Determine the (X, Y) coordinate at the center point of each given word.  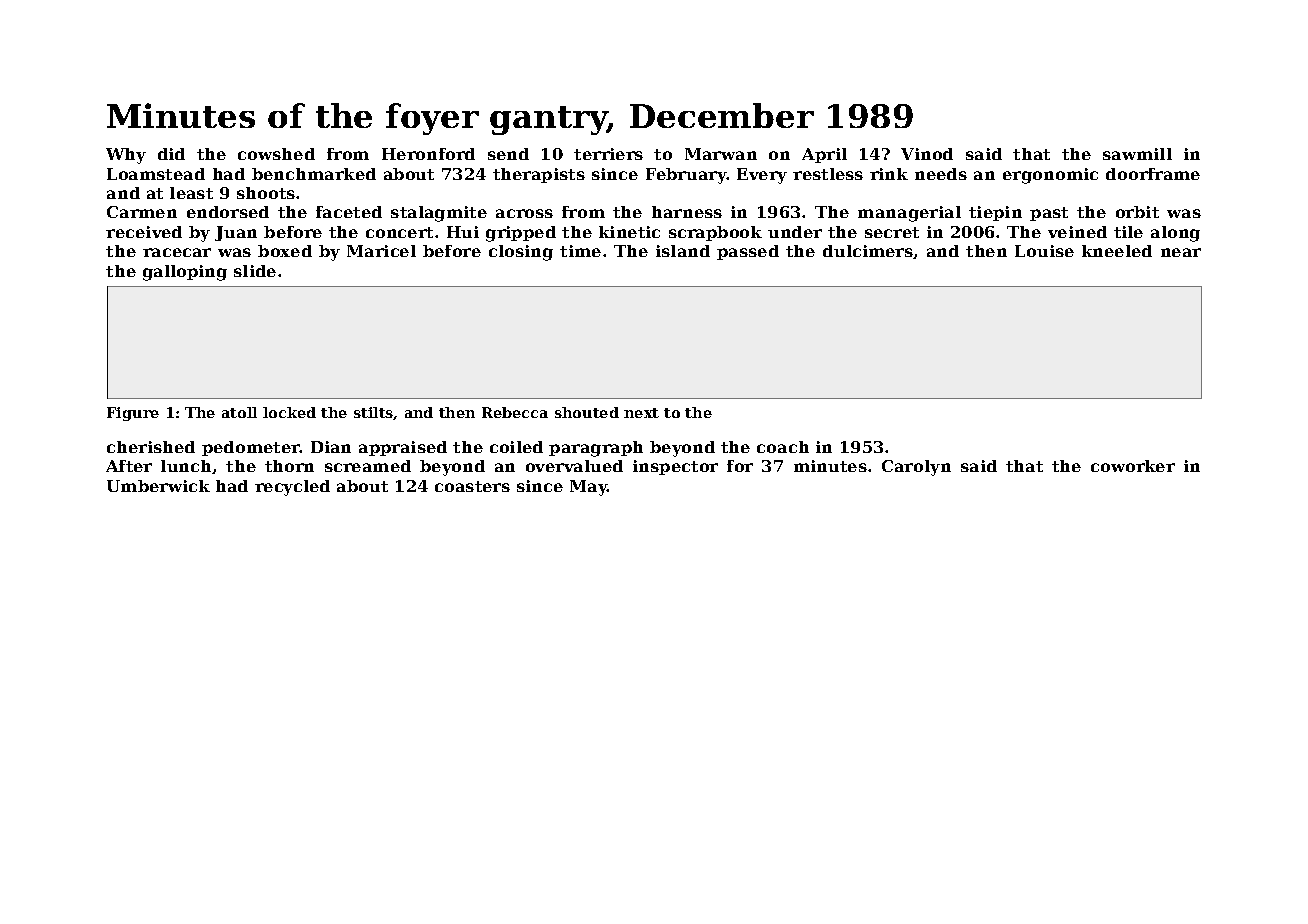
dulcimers (868, 251)
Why (126, 156)
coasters (472, 486)
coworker (1133, 466)
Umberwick (158, 486)
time (580, 251)
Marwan (721, 154)
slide (255, 271)
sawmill (1137, 154)
